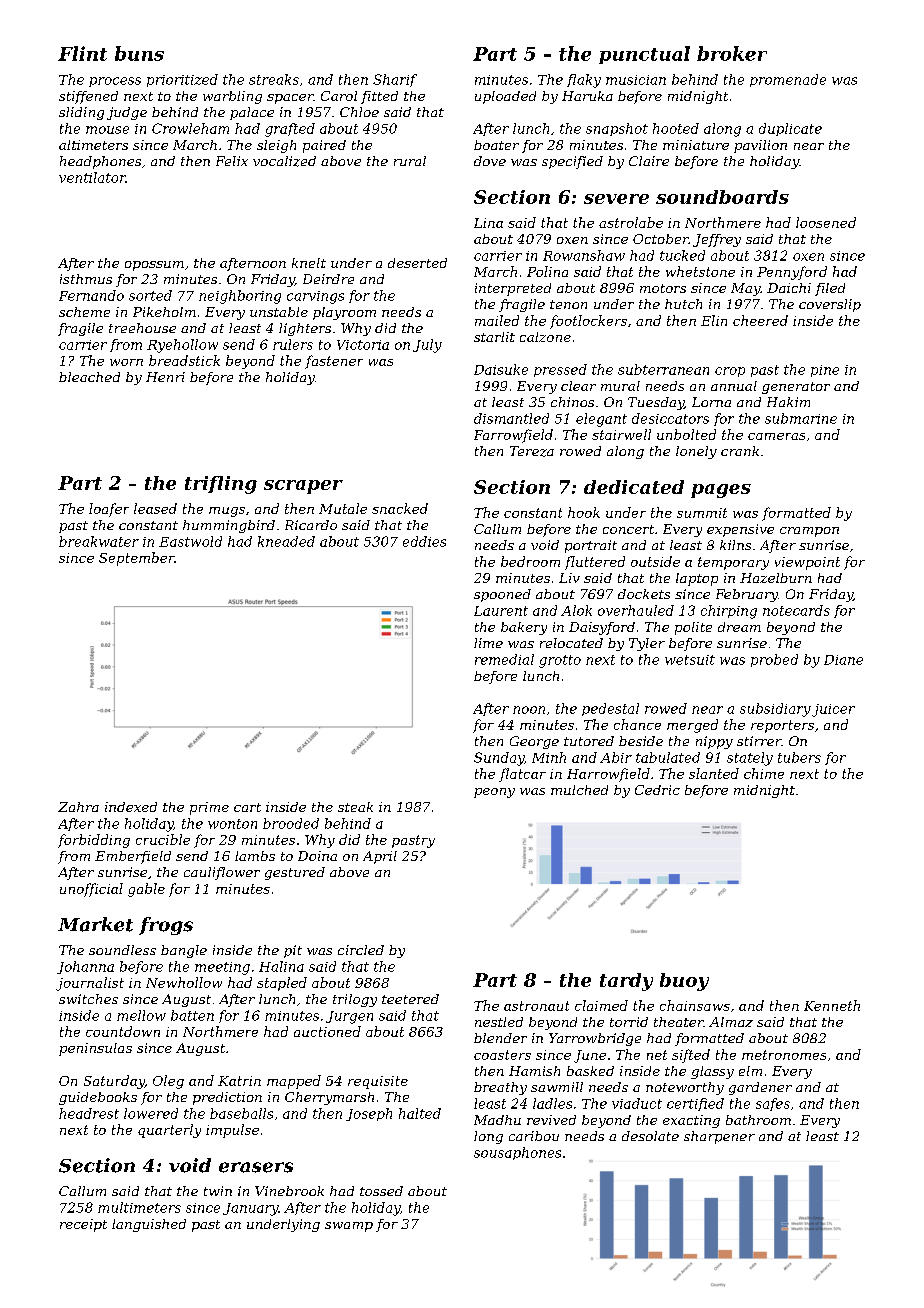 Image resolution: width=924 pixels, height=1308 pixels. Describe the element at coordinates (339, 96) in the document. I see `Carol` at that location.
